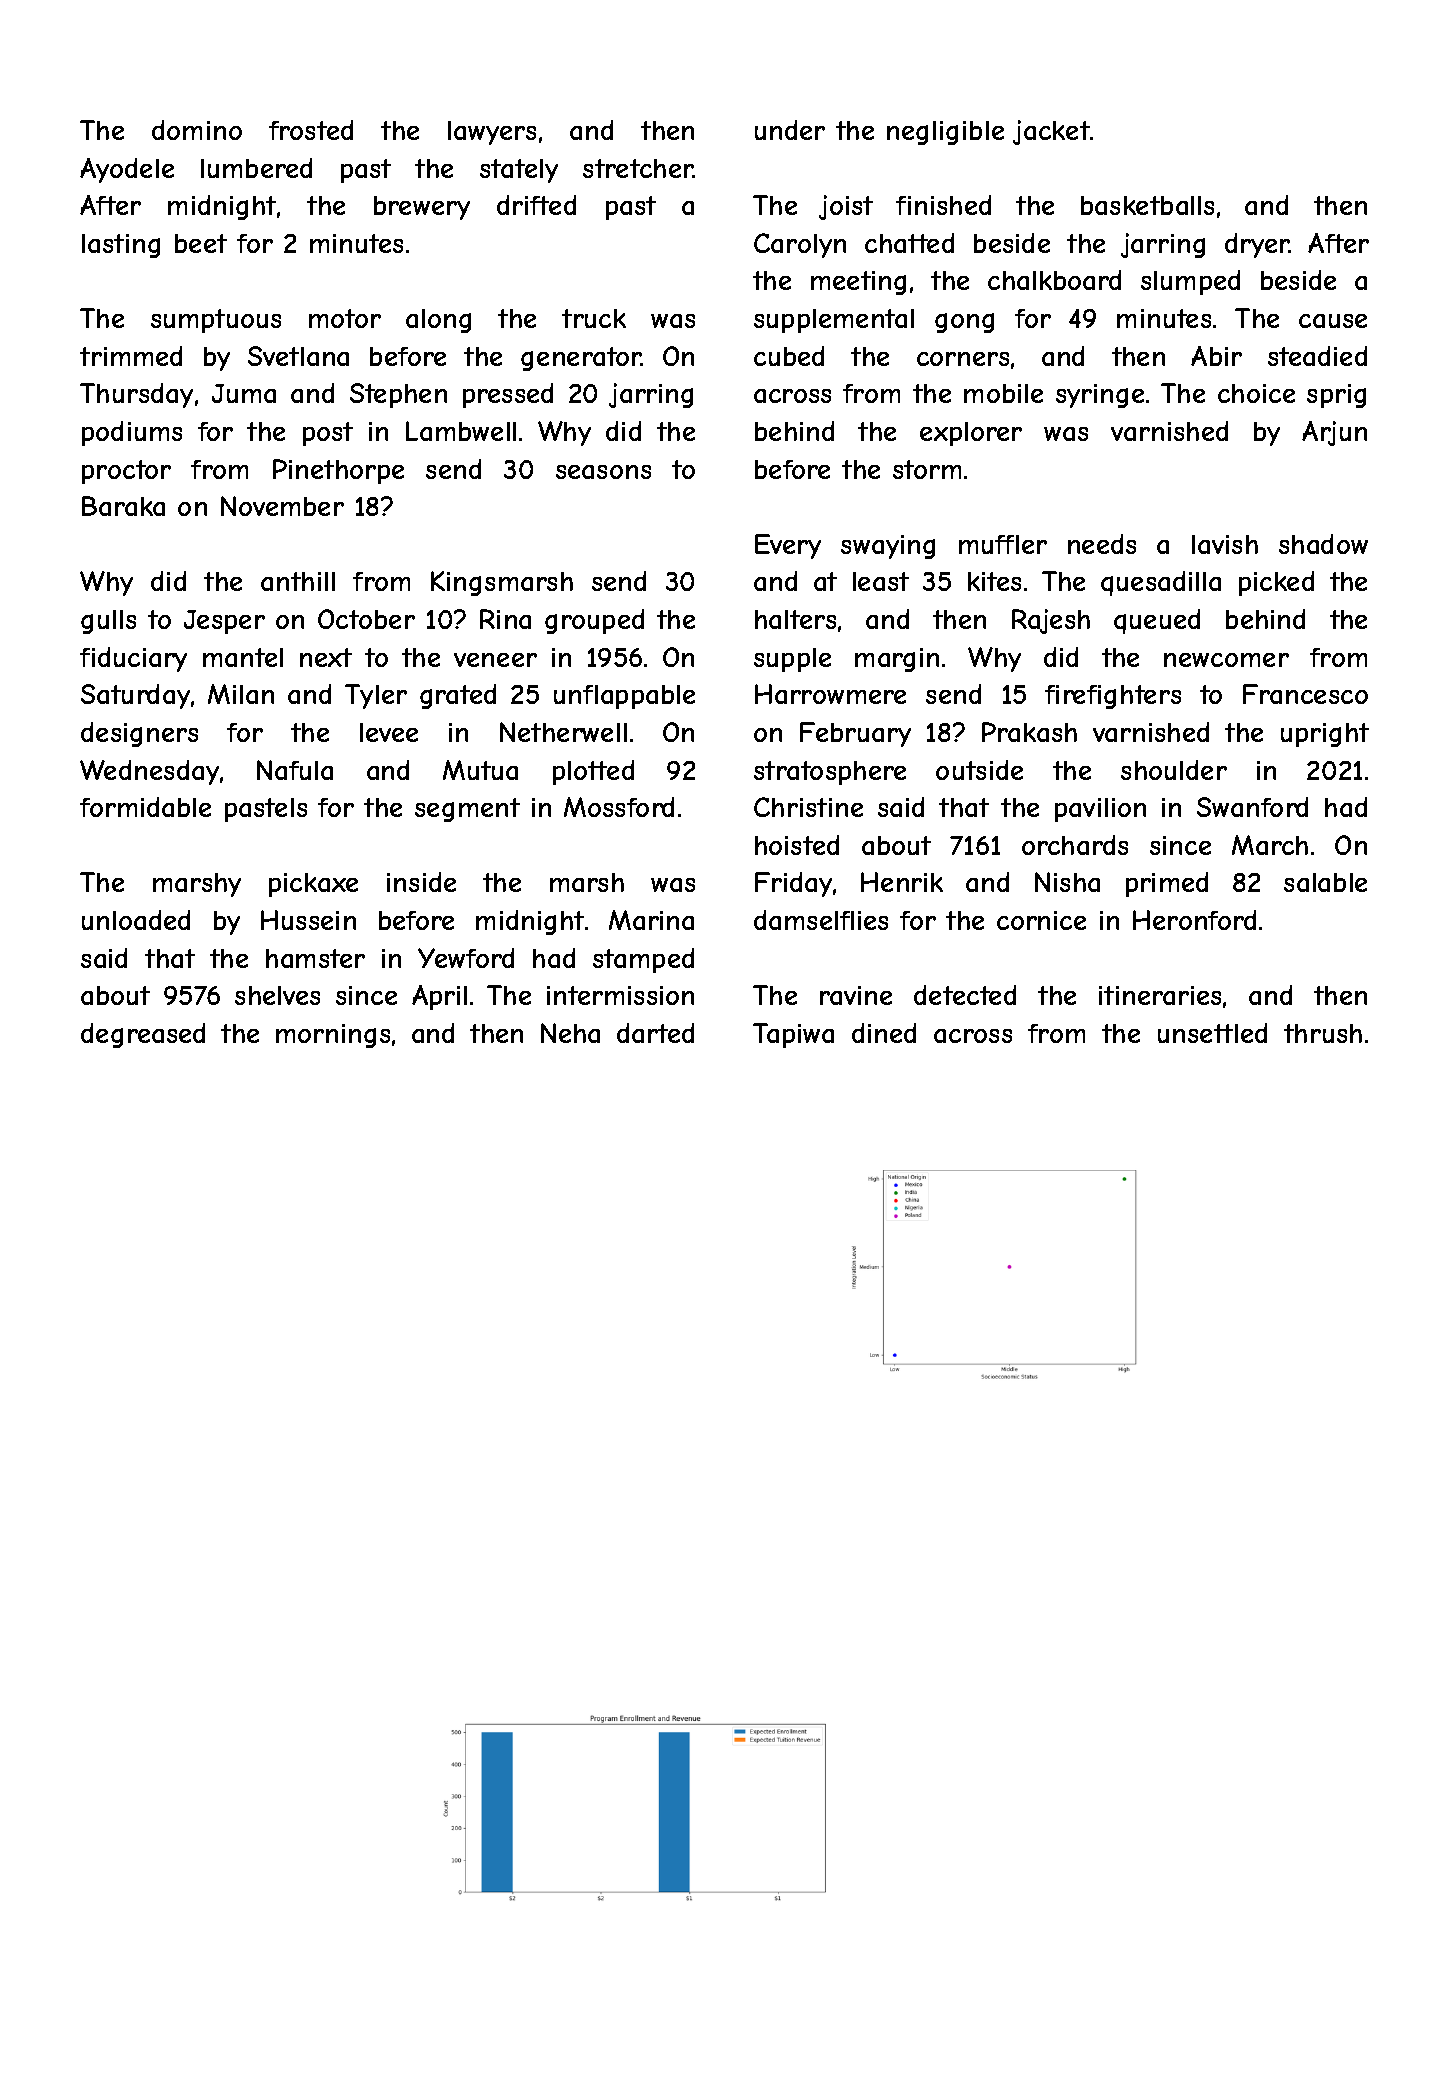 This page has width=1450, height=2100. Describe the element at coordinates (1225, 544) in the page. I see `lavish` at that location.
